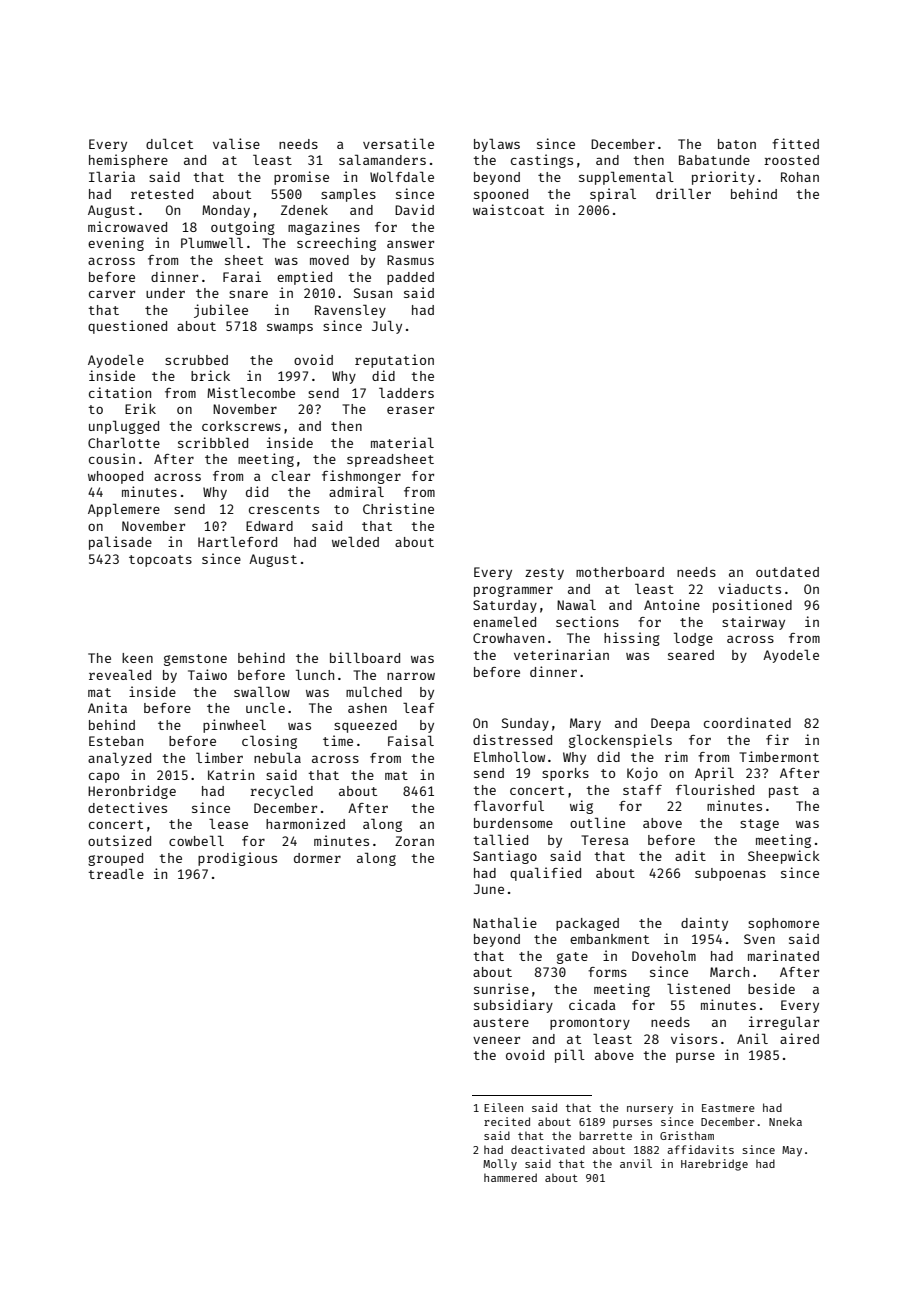 Image resolution: width=908 pixels, height=1316 pixels. What do you see at coordinates (510, 1177) in the image?
I see `hammered` at bounding box center [510, 1177].
